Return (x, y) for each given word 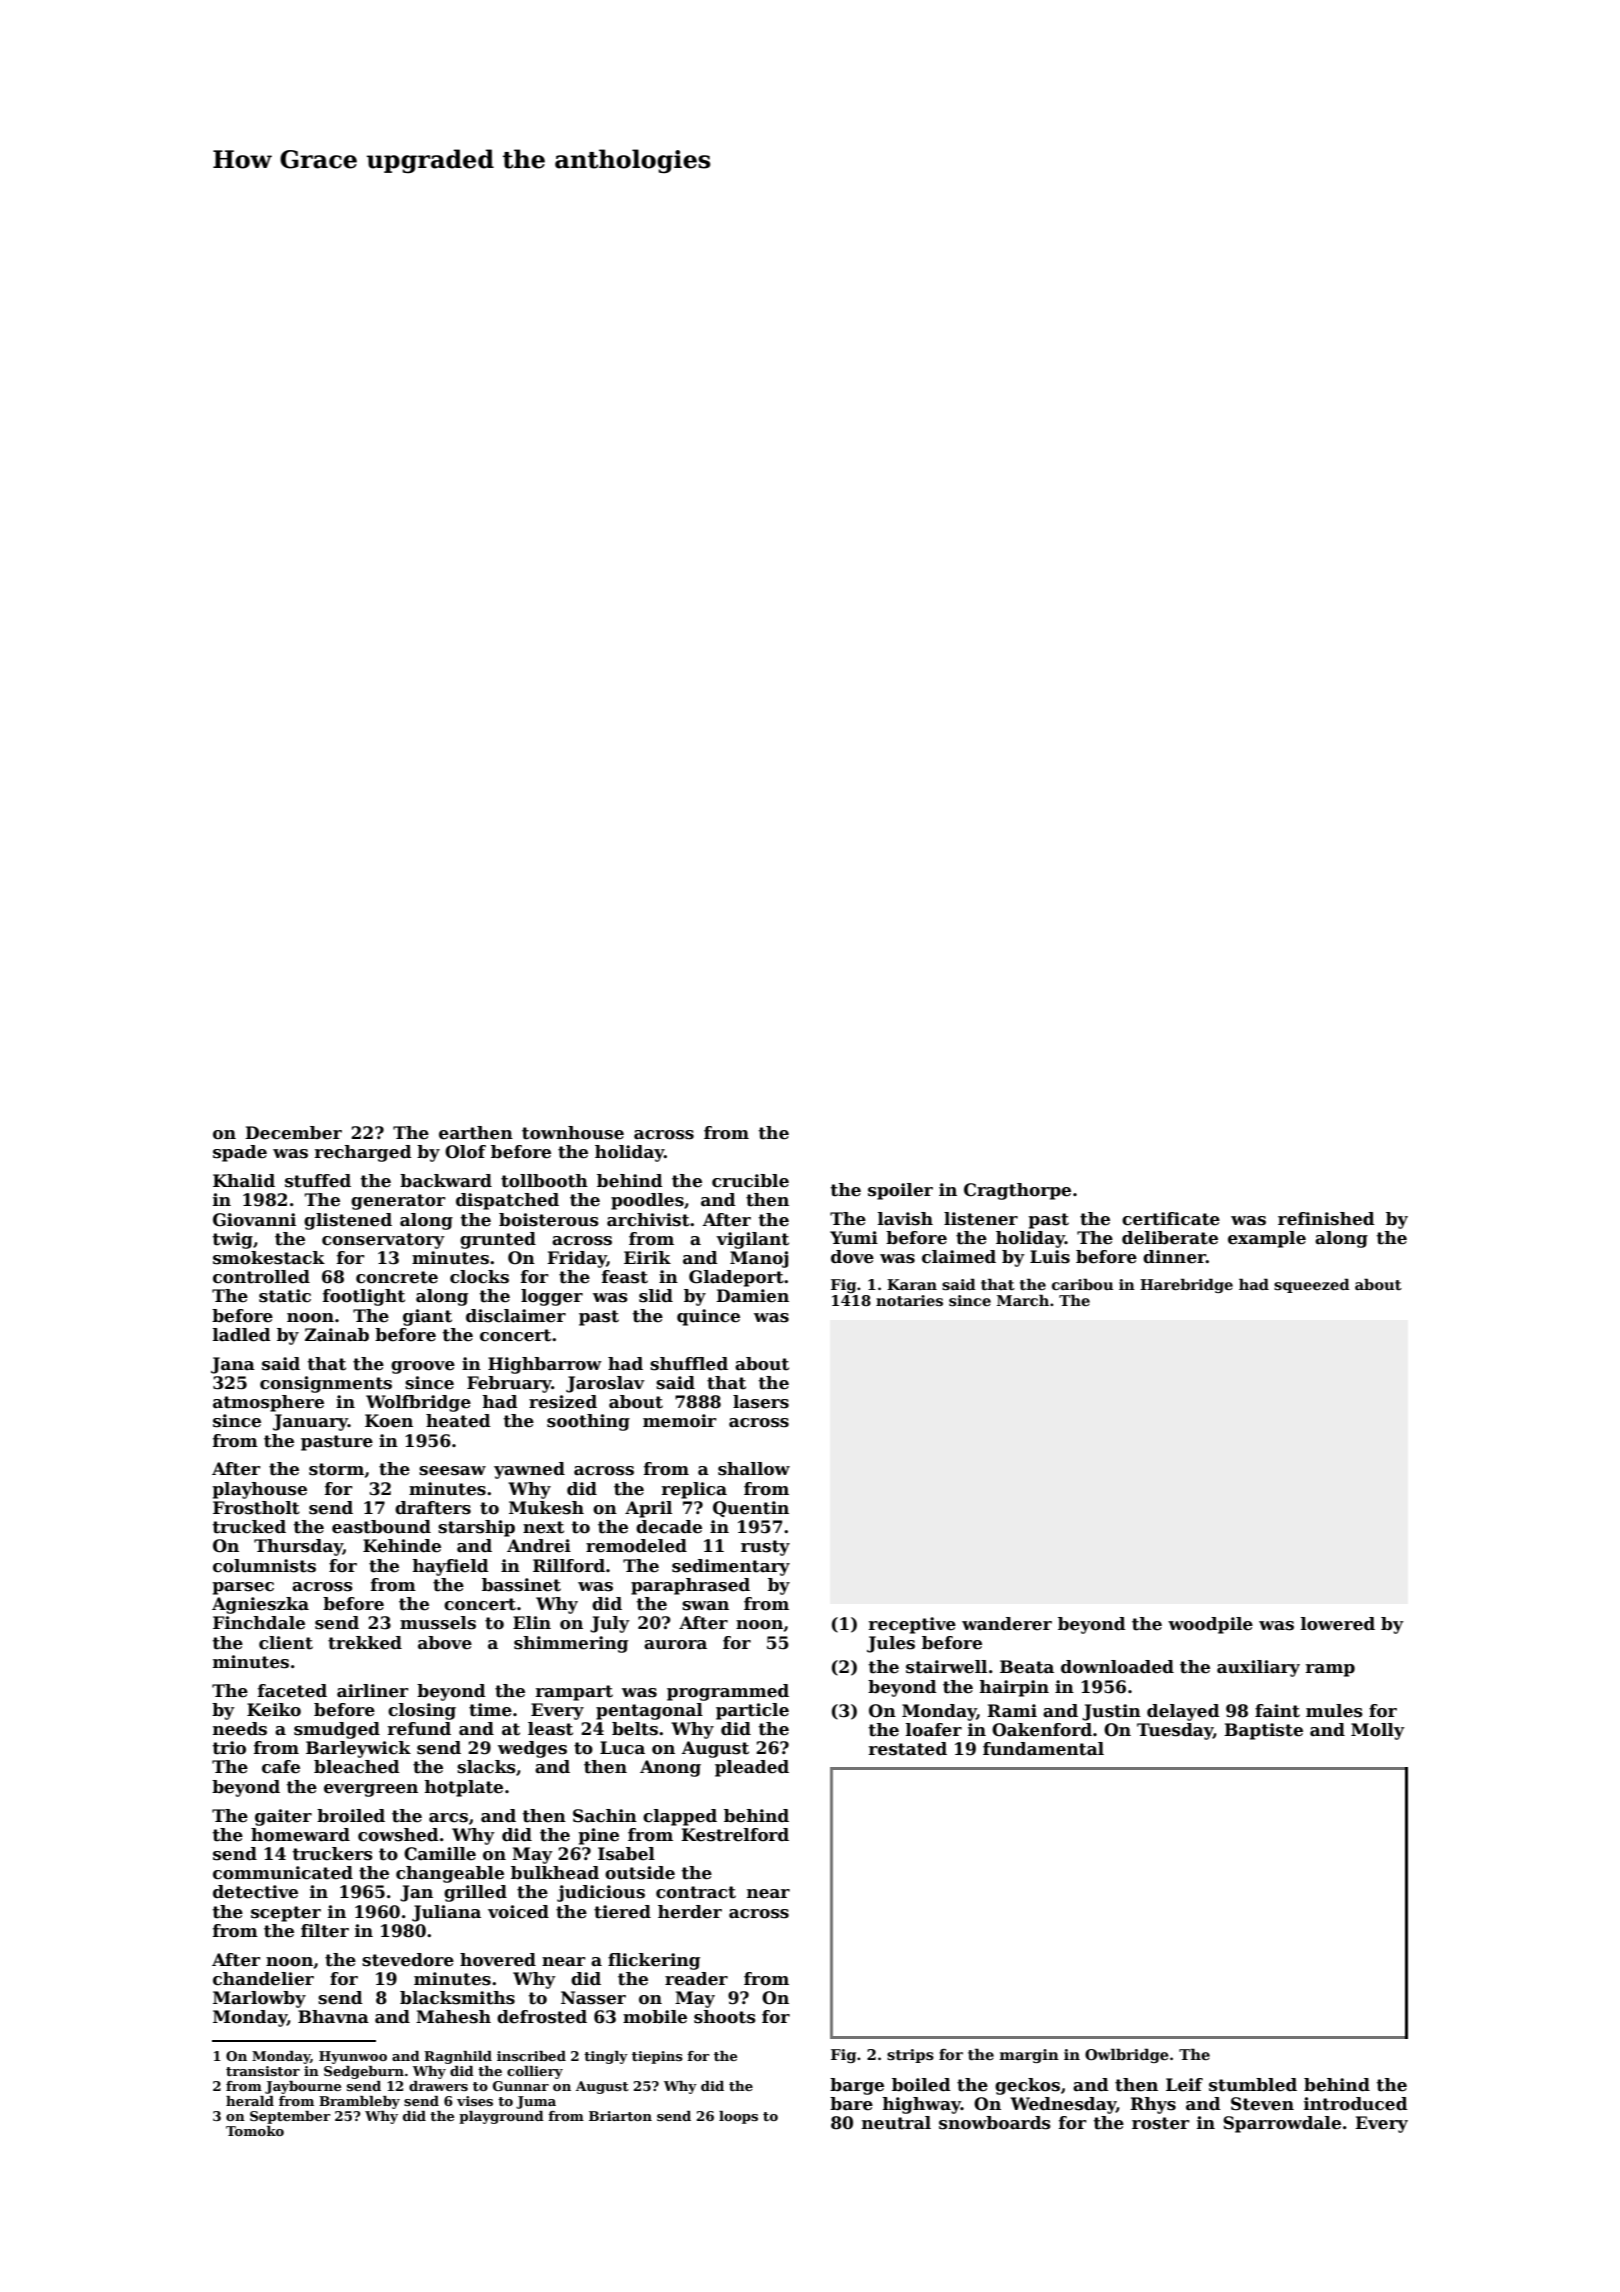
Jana (233, 1365)
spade (240, 1153)
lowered (1338, 1624)
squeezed (1312, 1285)
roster (1160, 2123)
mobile (655, 2017)
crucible (750, 1181)
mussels (438, 1623)
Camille (440, 1854)
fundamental (1043, 1749)
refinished (1326, 1219)
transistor (263, 2071)
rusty (765, 1548)
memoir (679, 1421)
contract (696, 1892)
